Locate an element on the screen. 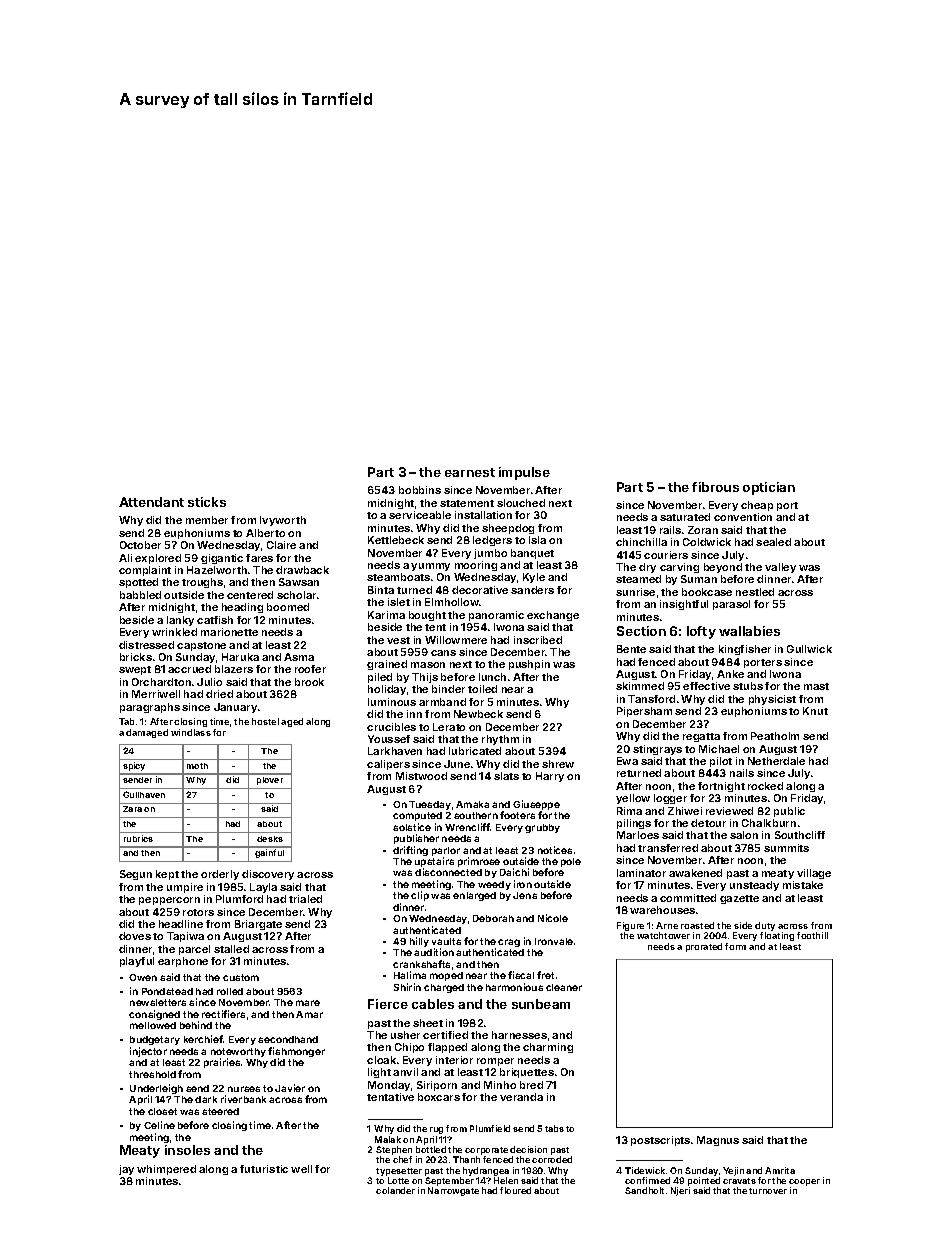 Image resolution: width=952 pixels, height=1233 pixels. futuristic is located at coordinates (264, 1169).
